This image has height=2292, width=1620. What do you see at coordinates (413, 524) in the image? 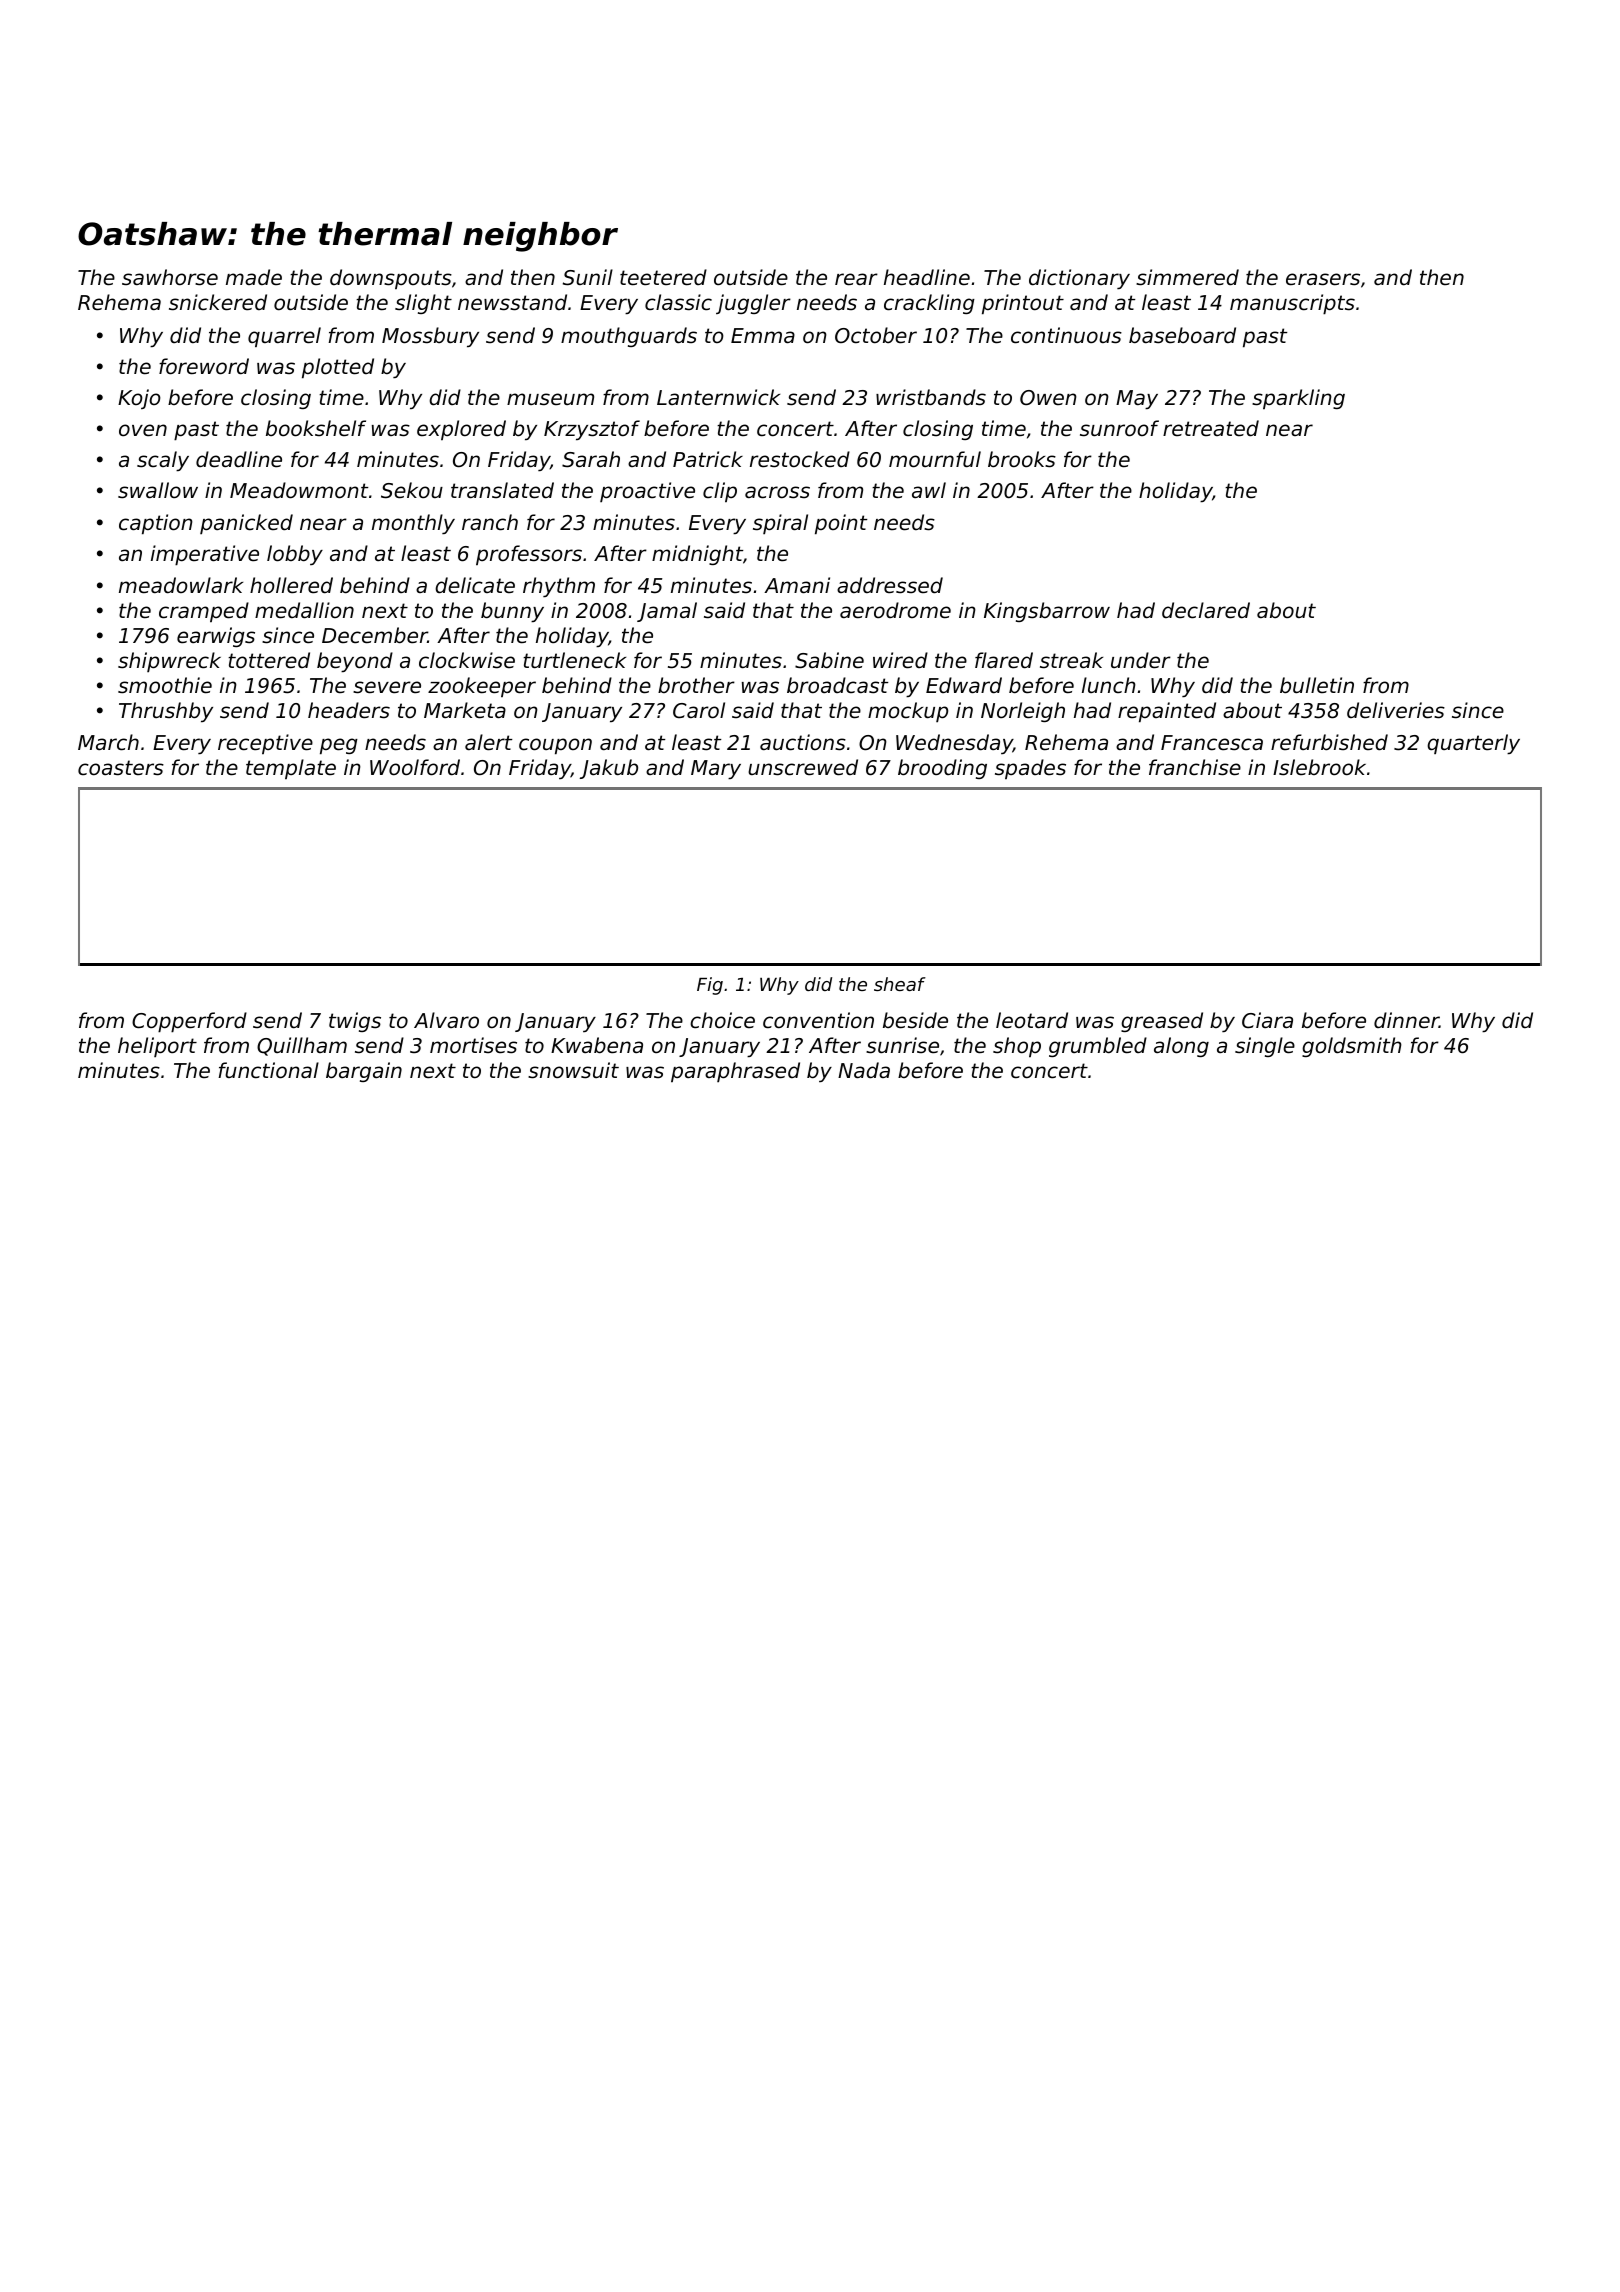
I see `monthly` at bounding box center [413, 524].
